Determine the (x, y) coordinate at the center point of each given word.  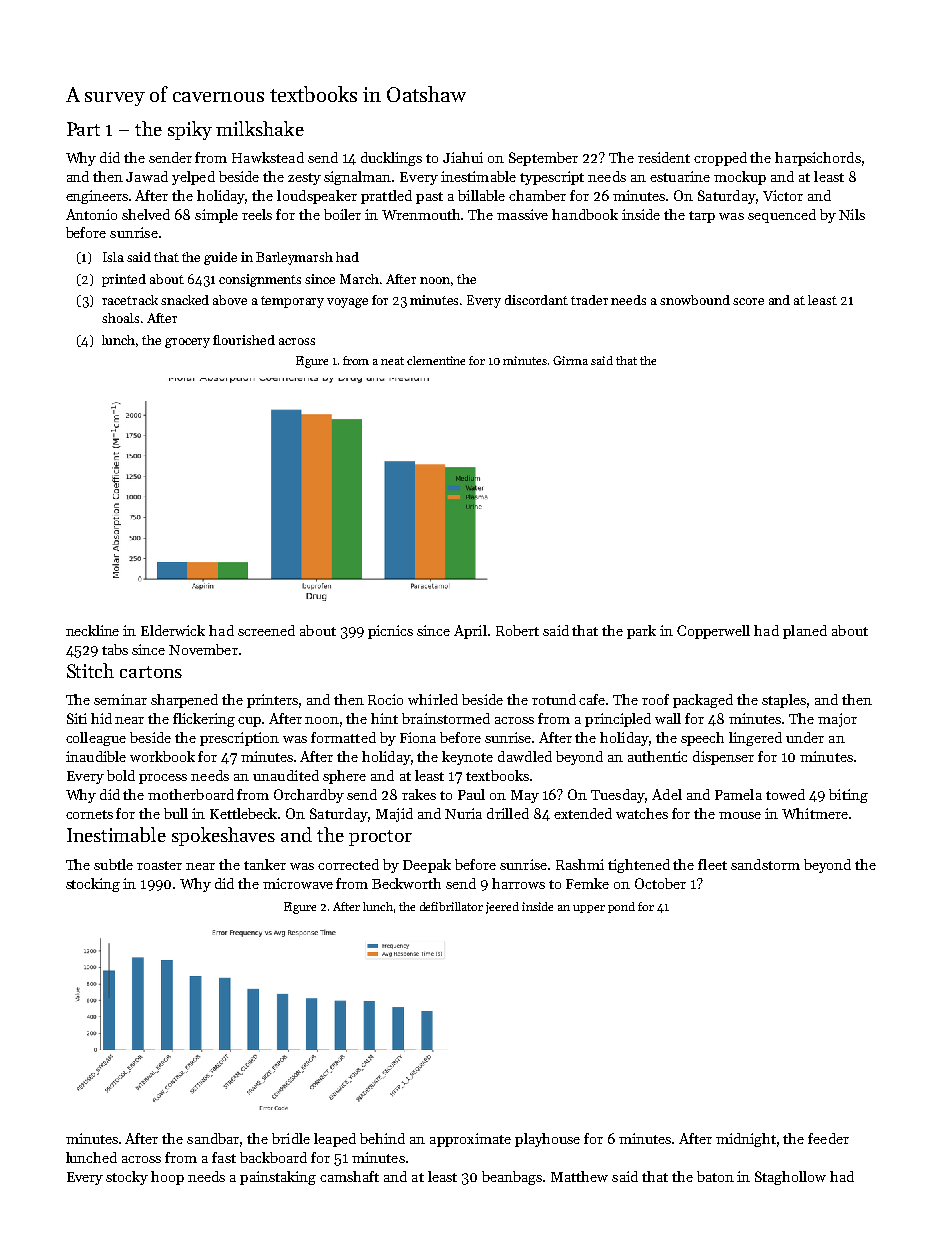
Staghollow (790, 1178)
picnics (390, 632)
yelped (193, 178)
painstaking (278, 1178)
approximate (470, 1140)
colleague (96, 739)
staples (784, 701)
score (748, 301)
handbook (585, 214)
